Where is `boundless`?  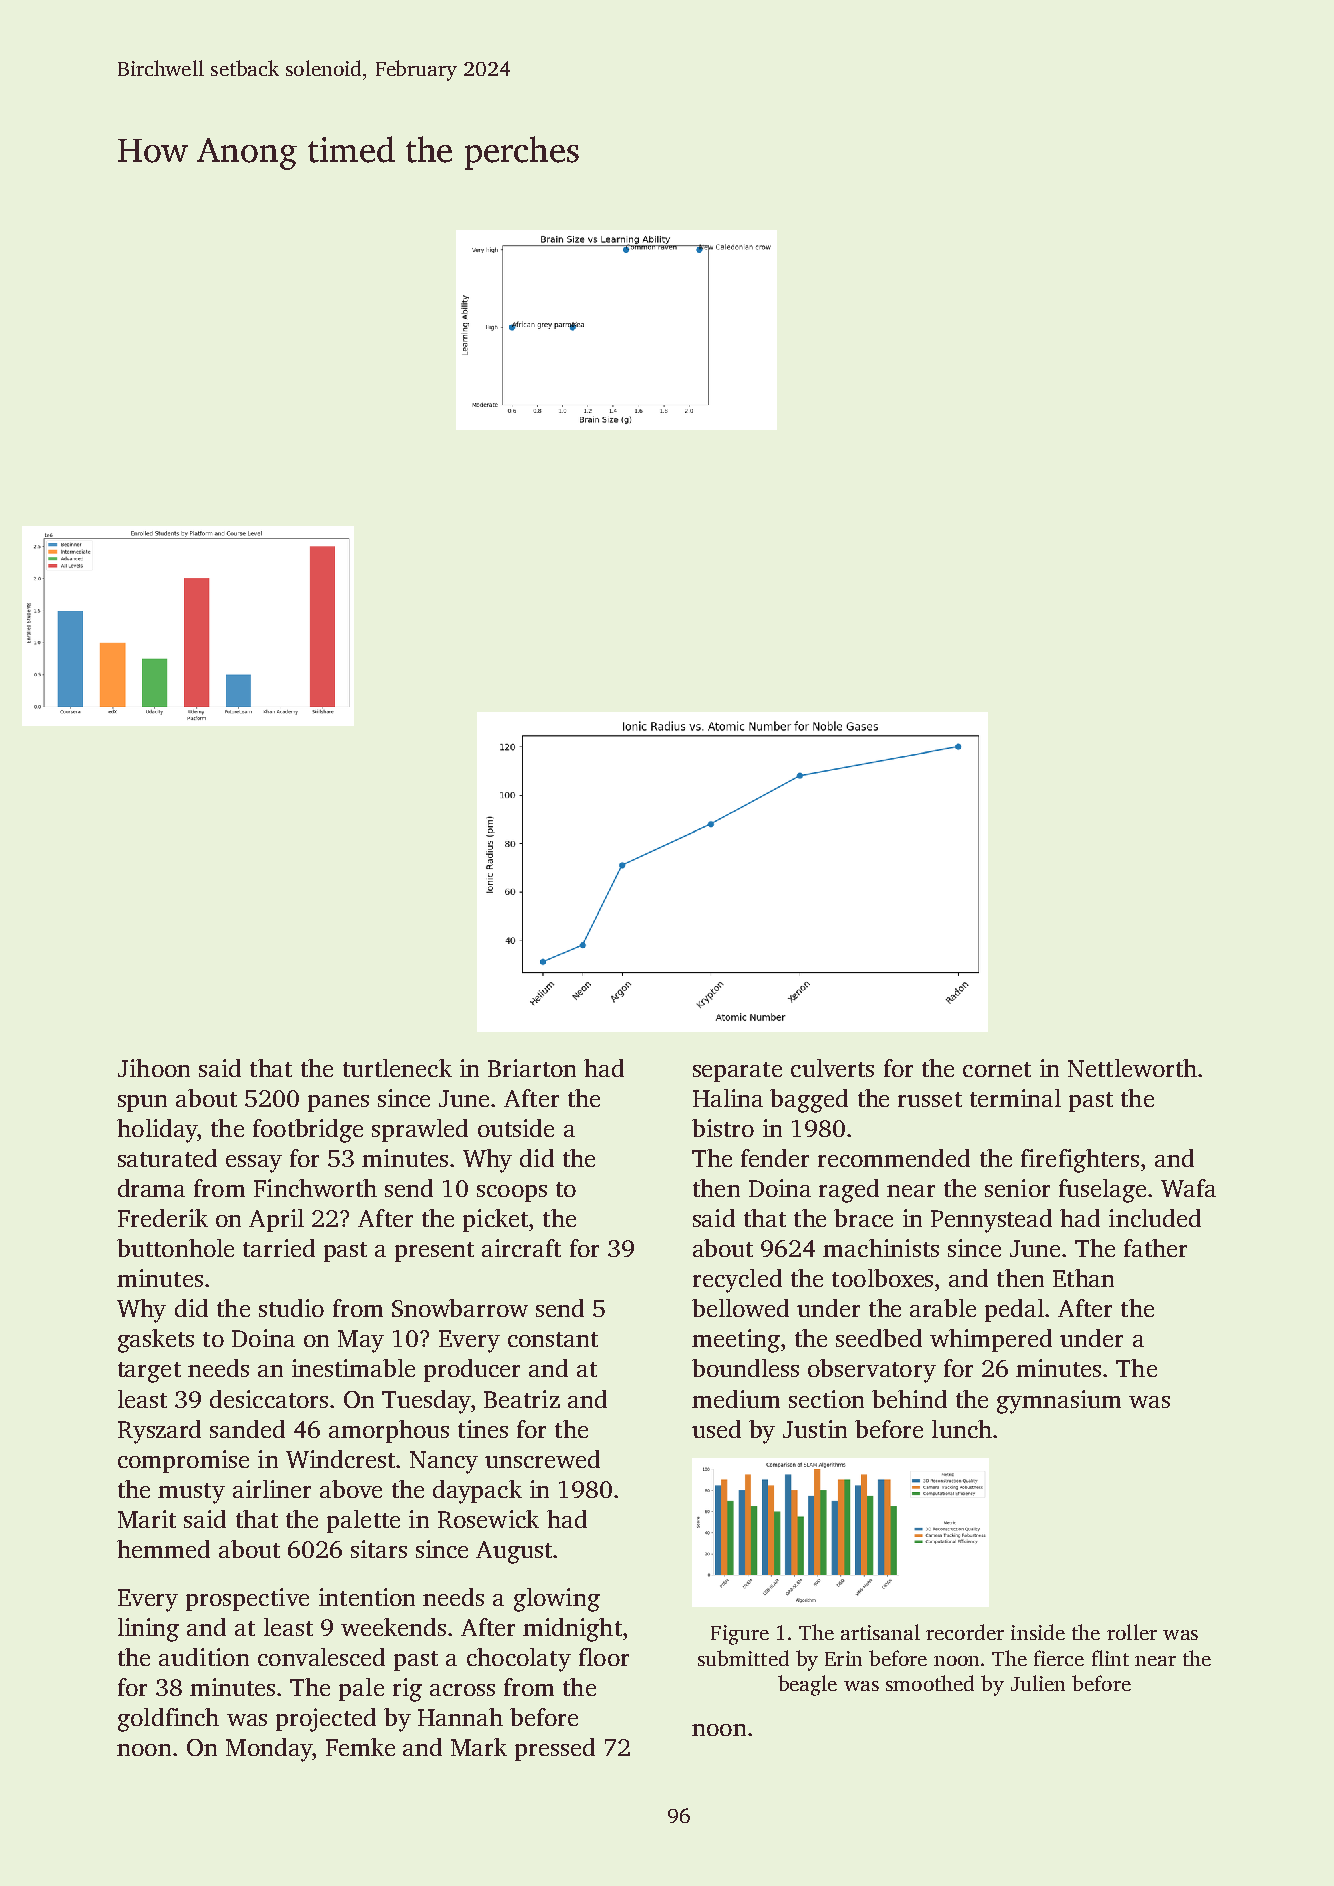
boundless is located at coordinates (745, 1368).
